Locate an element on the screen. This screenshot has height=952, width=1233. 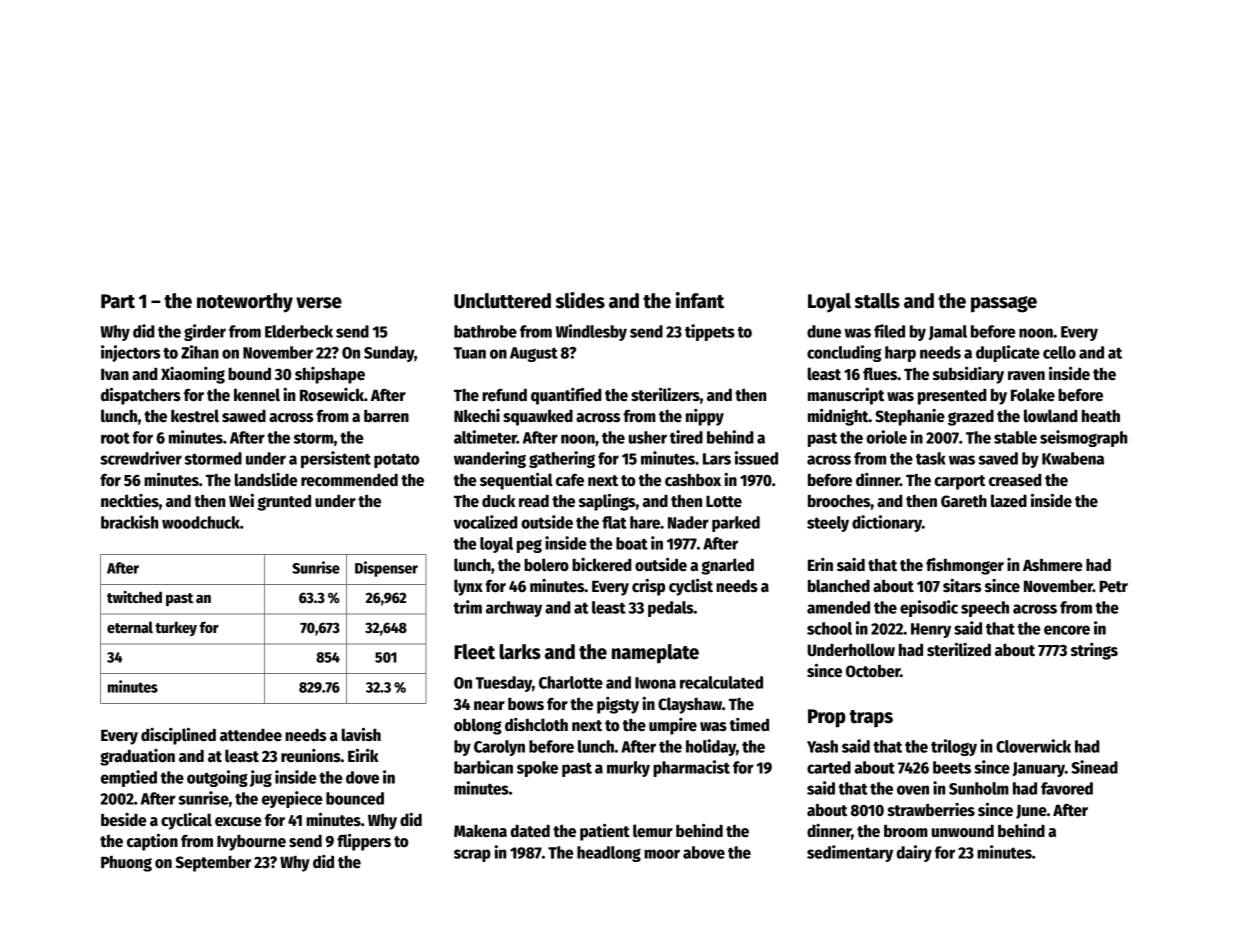
beside is located at coordinates (123, 820).
